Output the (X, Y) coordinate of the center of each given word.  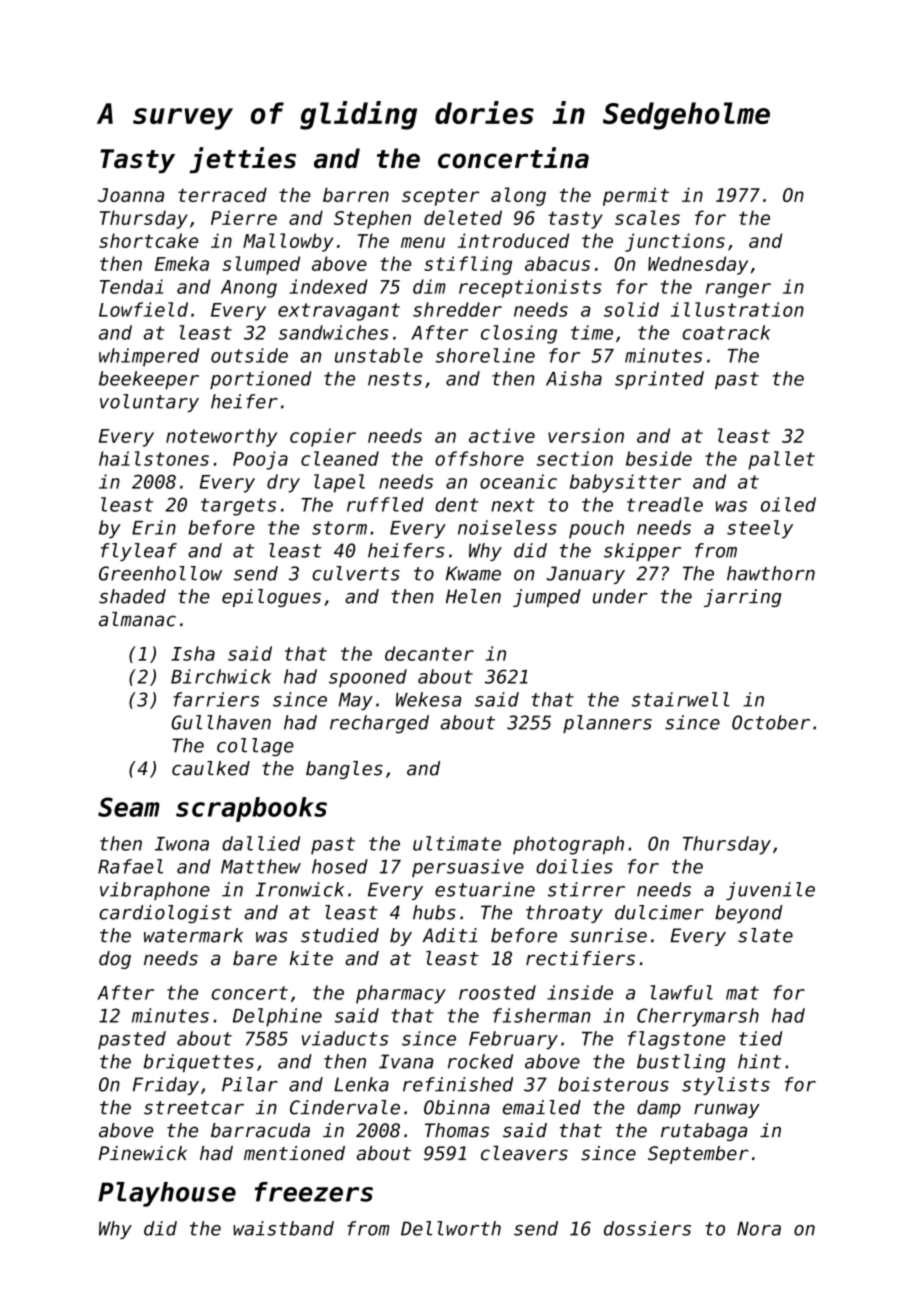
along (518, 196)
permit (636, 196)
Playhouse (167, 1194)
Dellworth (451, 1228)
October (771, 722)
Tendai (132, 286)
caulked (211, 768)
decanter (429, 653)
